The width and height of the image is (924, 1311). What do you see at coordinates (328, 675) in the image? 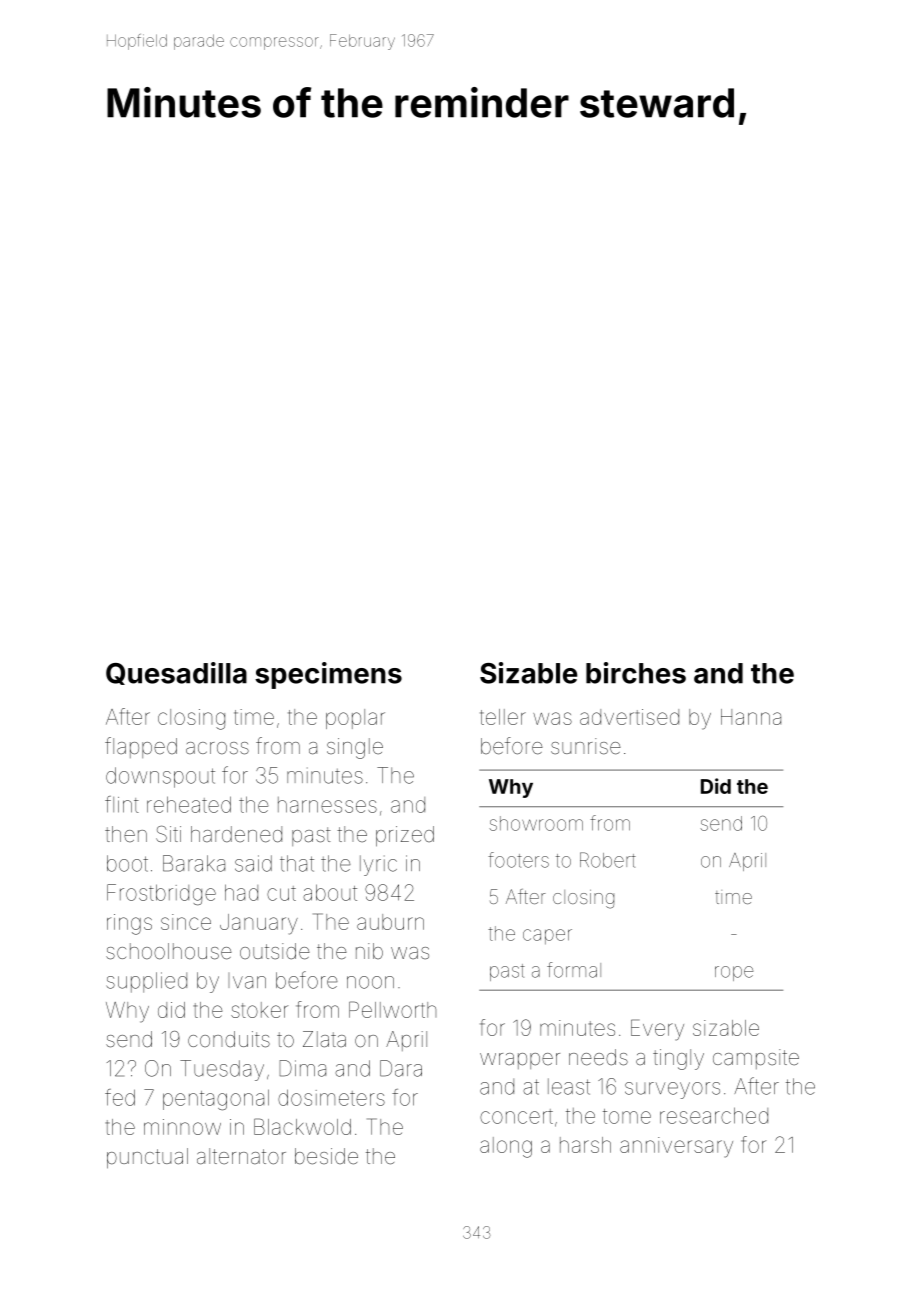
I see `specimens` at bounding box center [328, 675].
